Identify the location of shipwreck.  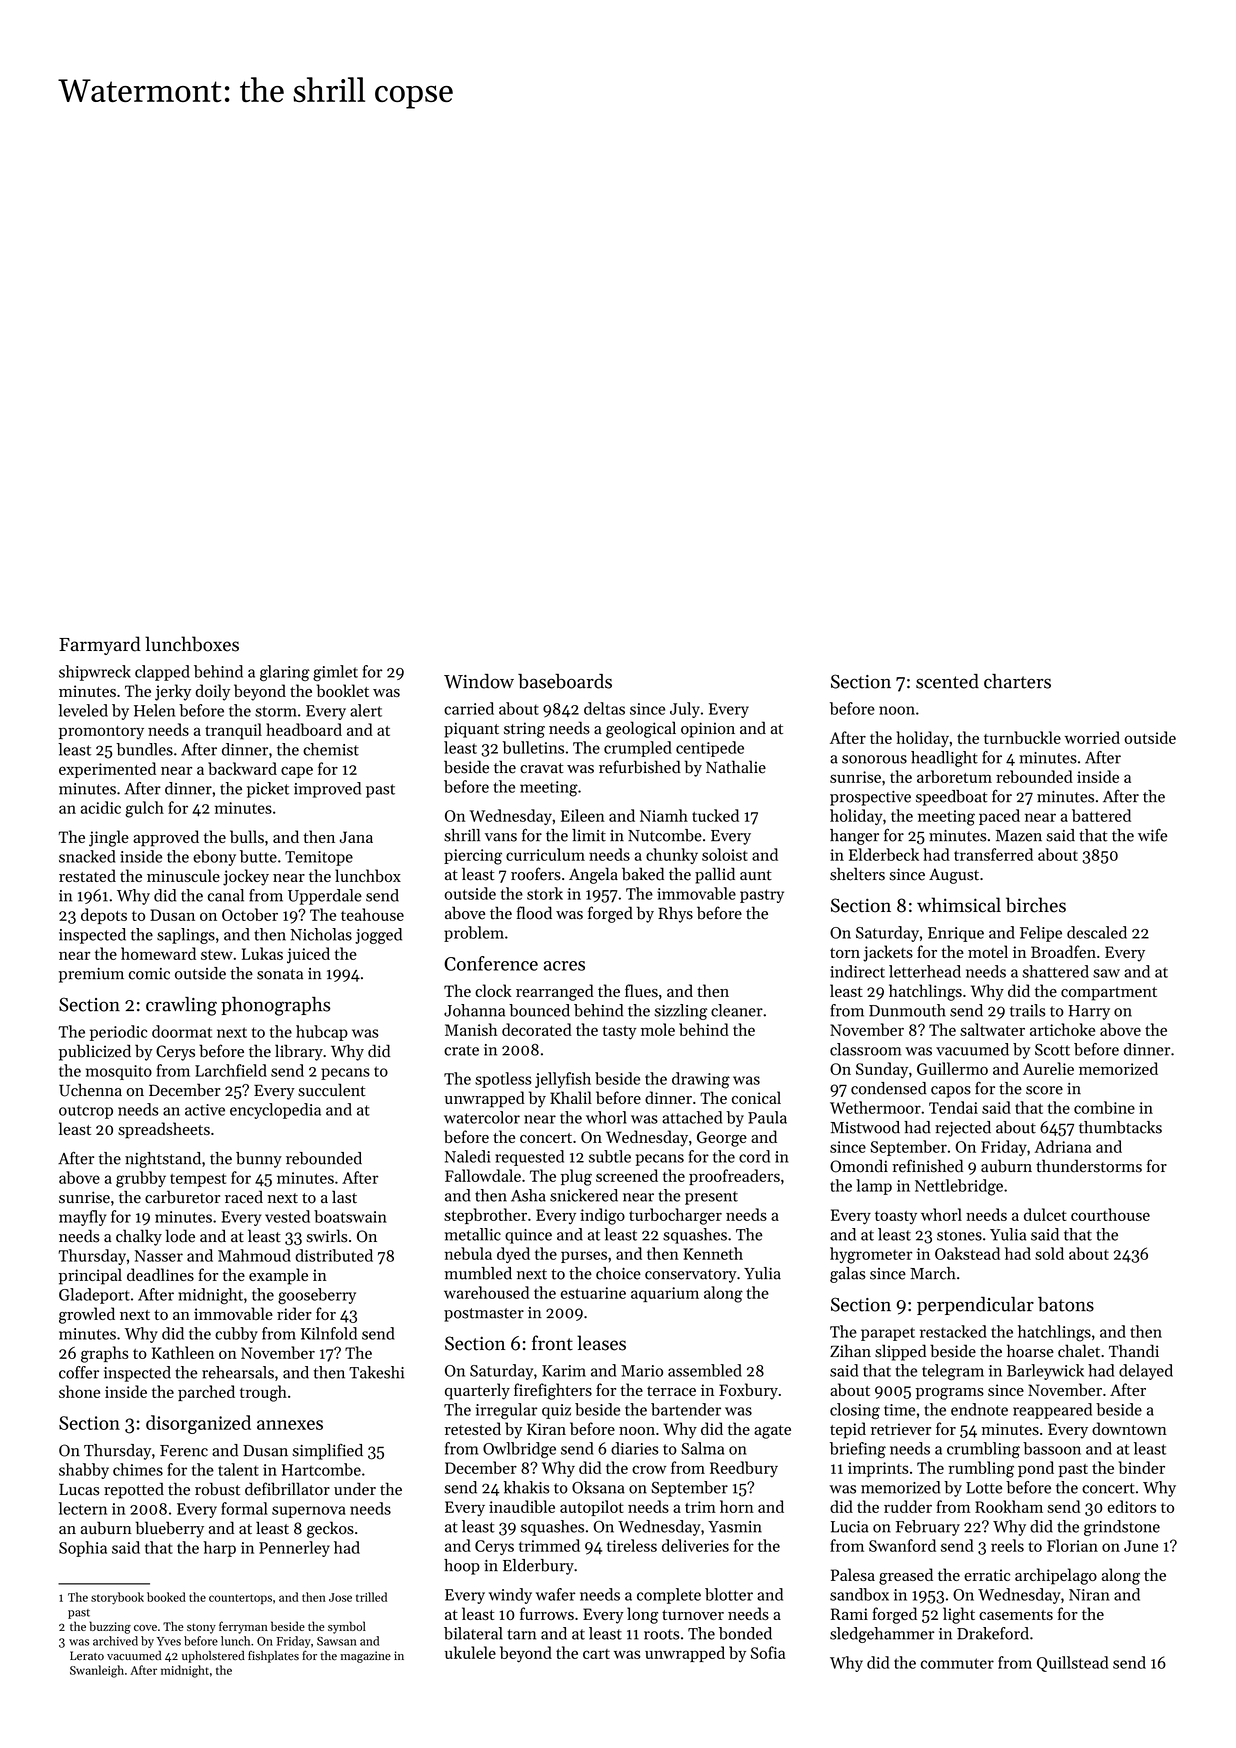
(95, 673).
